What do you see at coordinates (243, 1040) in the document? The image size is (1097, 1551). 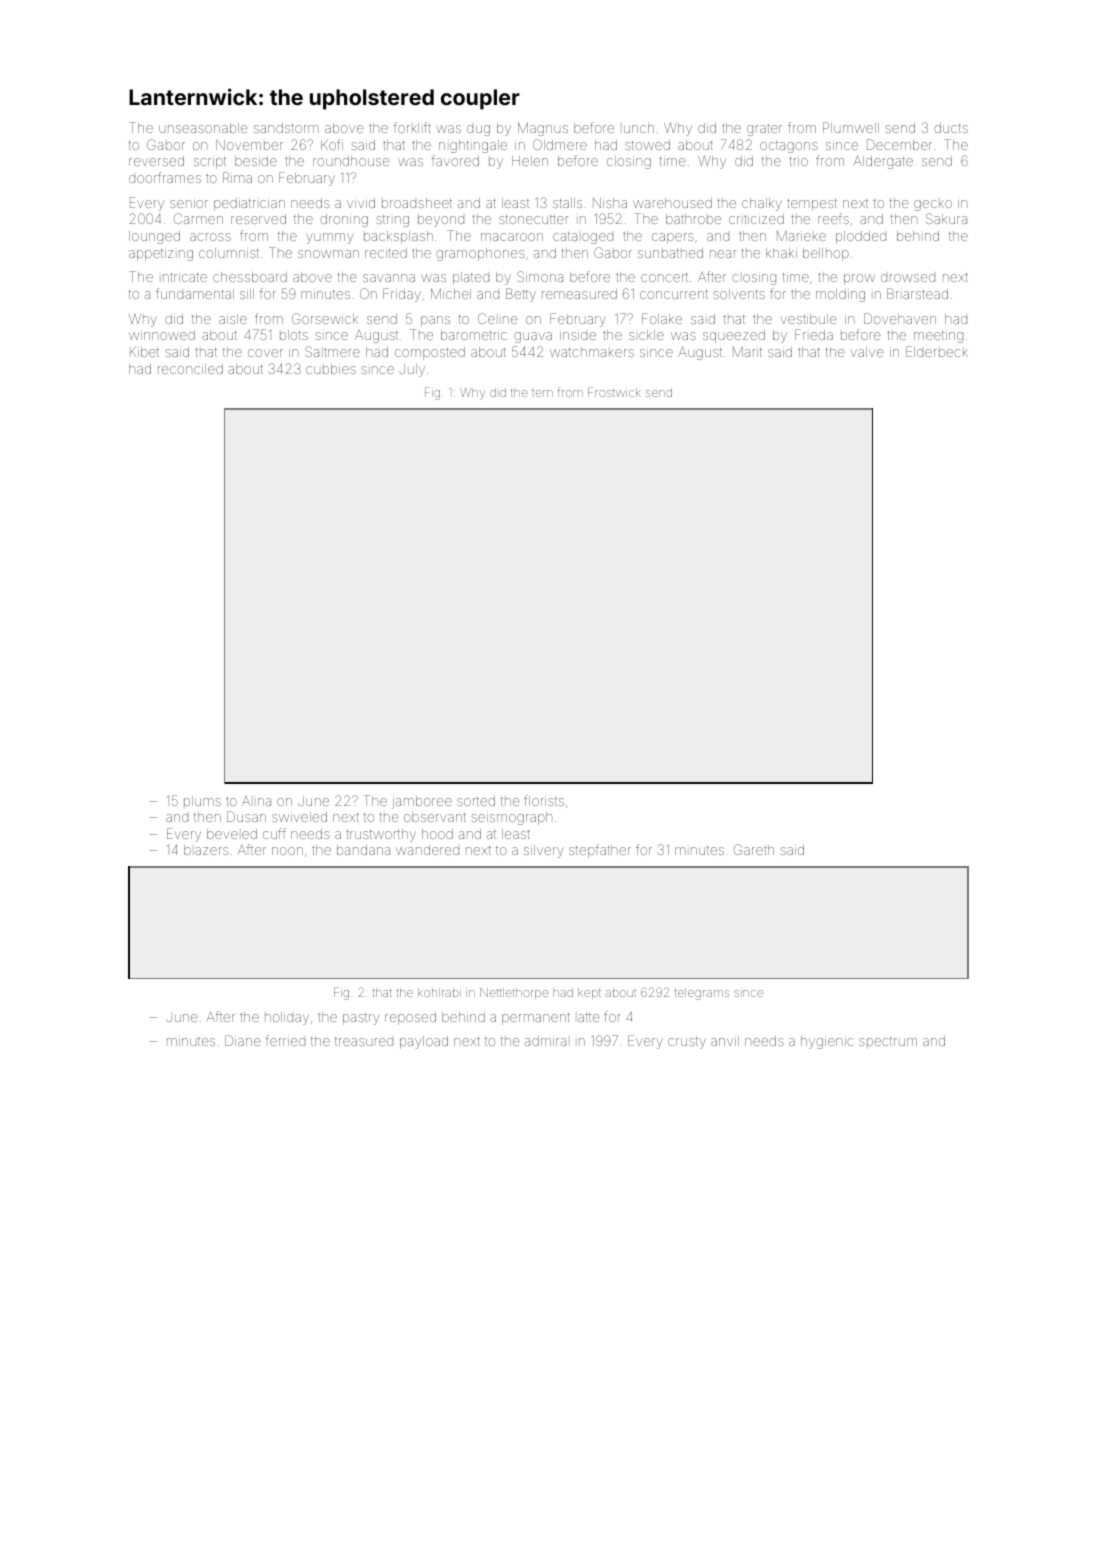 I see `Diane` at bounding box center [243, 1040].
